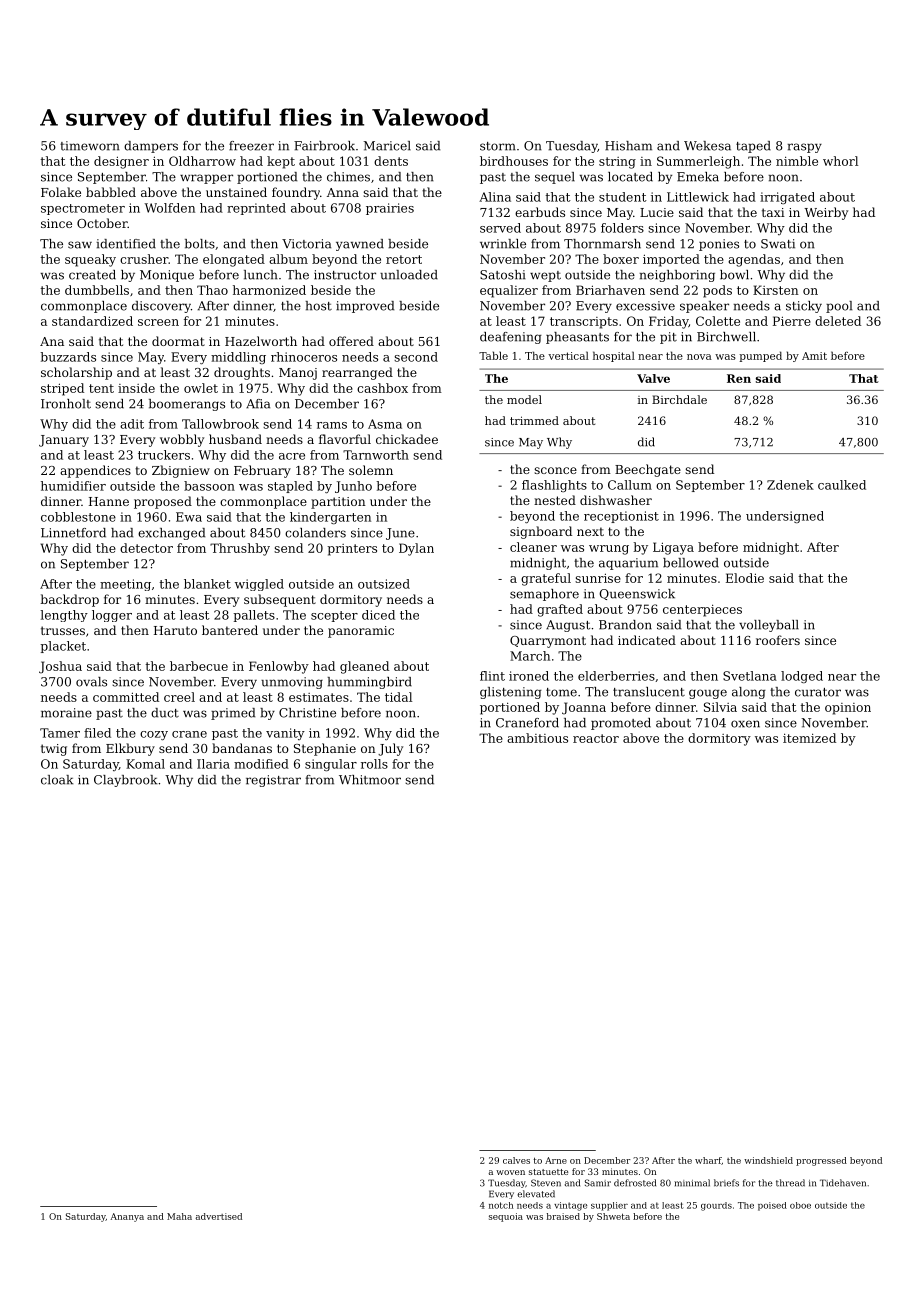 This screenshot has width=924, height=1308. What do you see at coordinates (772, 1206) in the screenshot?
I see `poised` at bounding box center [772, 1206].
